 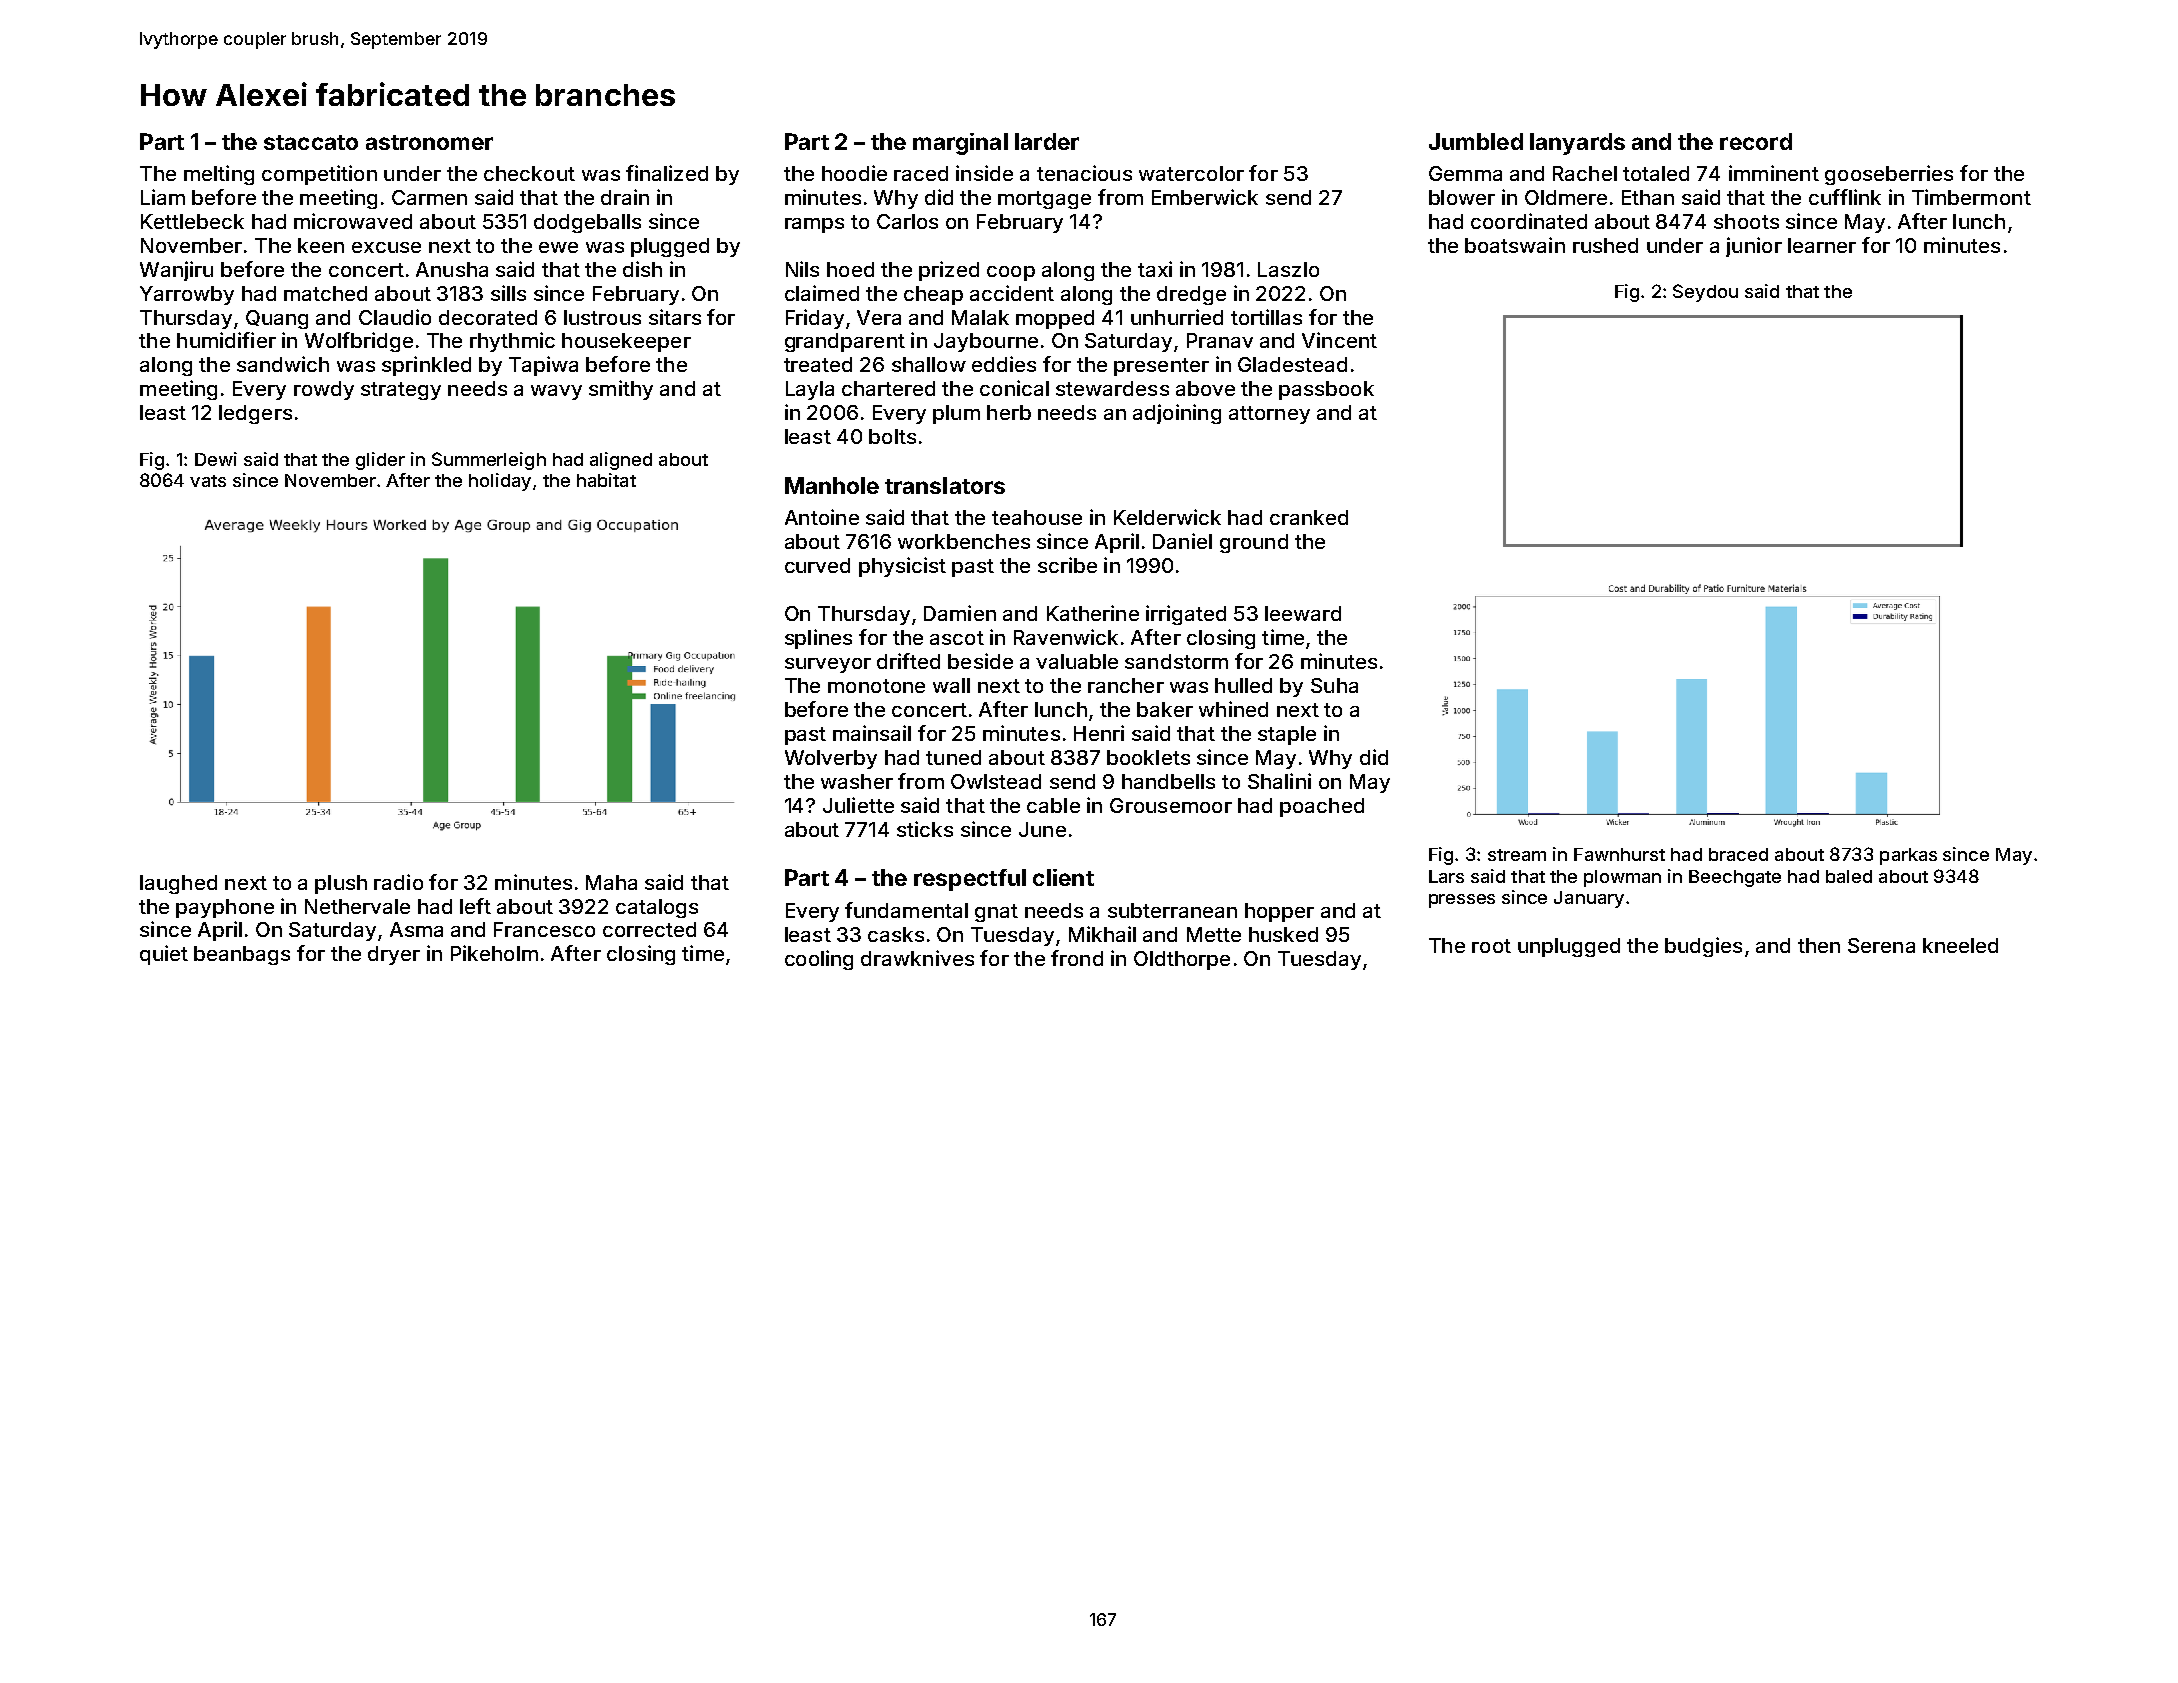 What do you see at coordinates (311, 142) in the screenshot?
I see `staccato` at bounding box center [311, 142].
